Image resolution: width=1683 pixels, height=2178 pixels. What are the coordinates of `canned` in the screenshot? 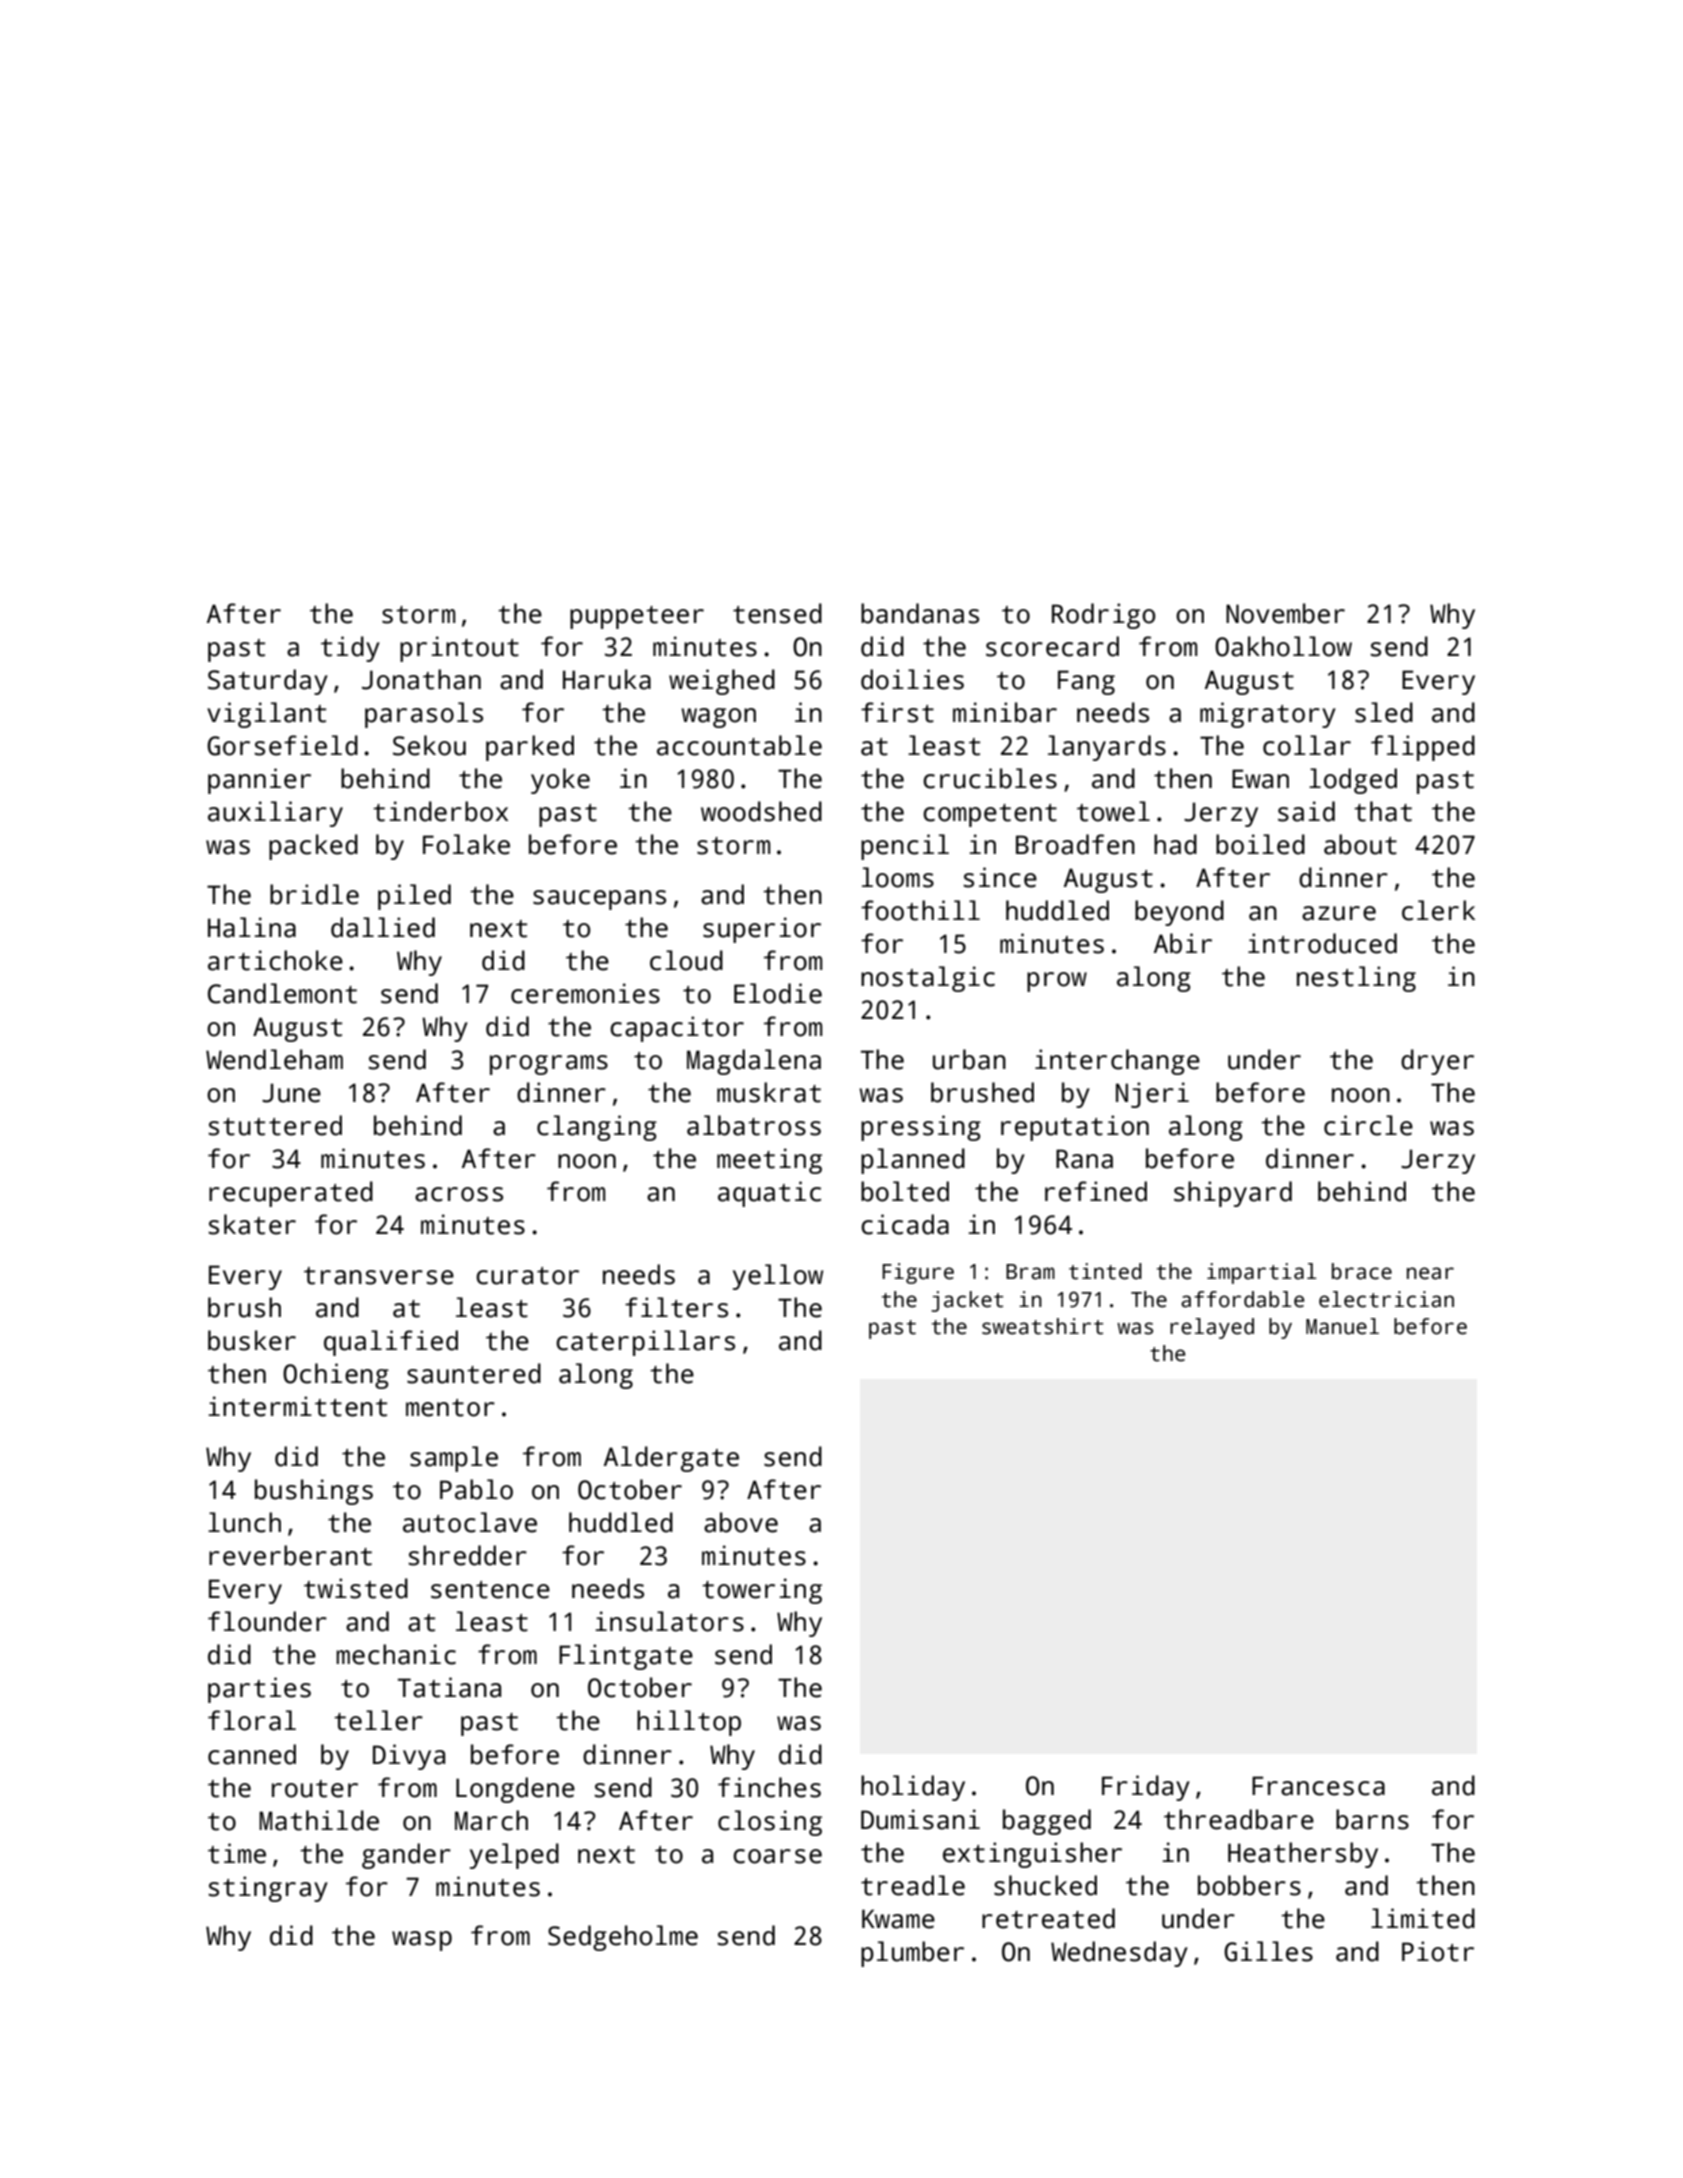 It's located at (252, 1754).
